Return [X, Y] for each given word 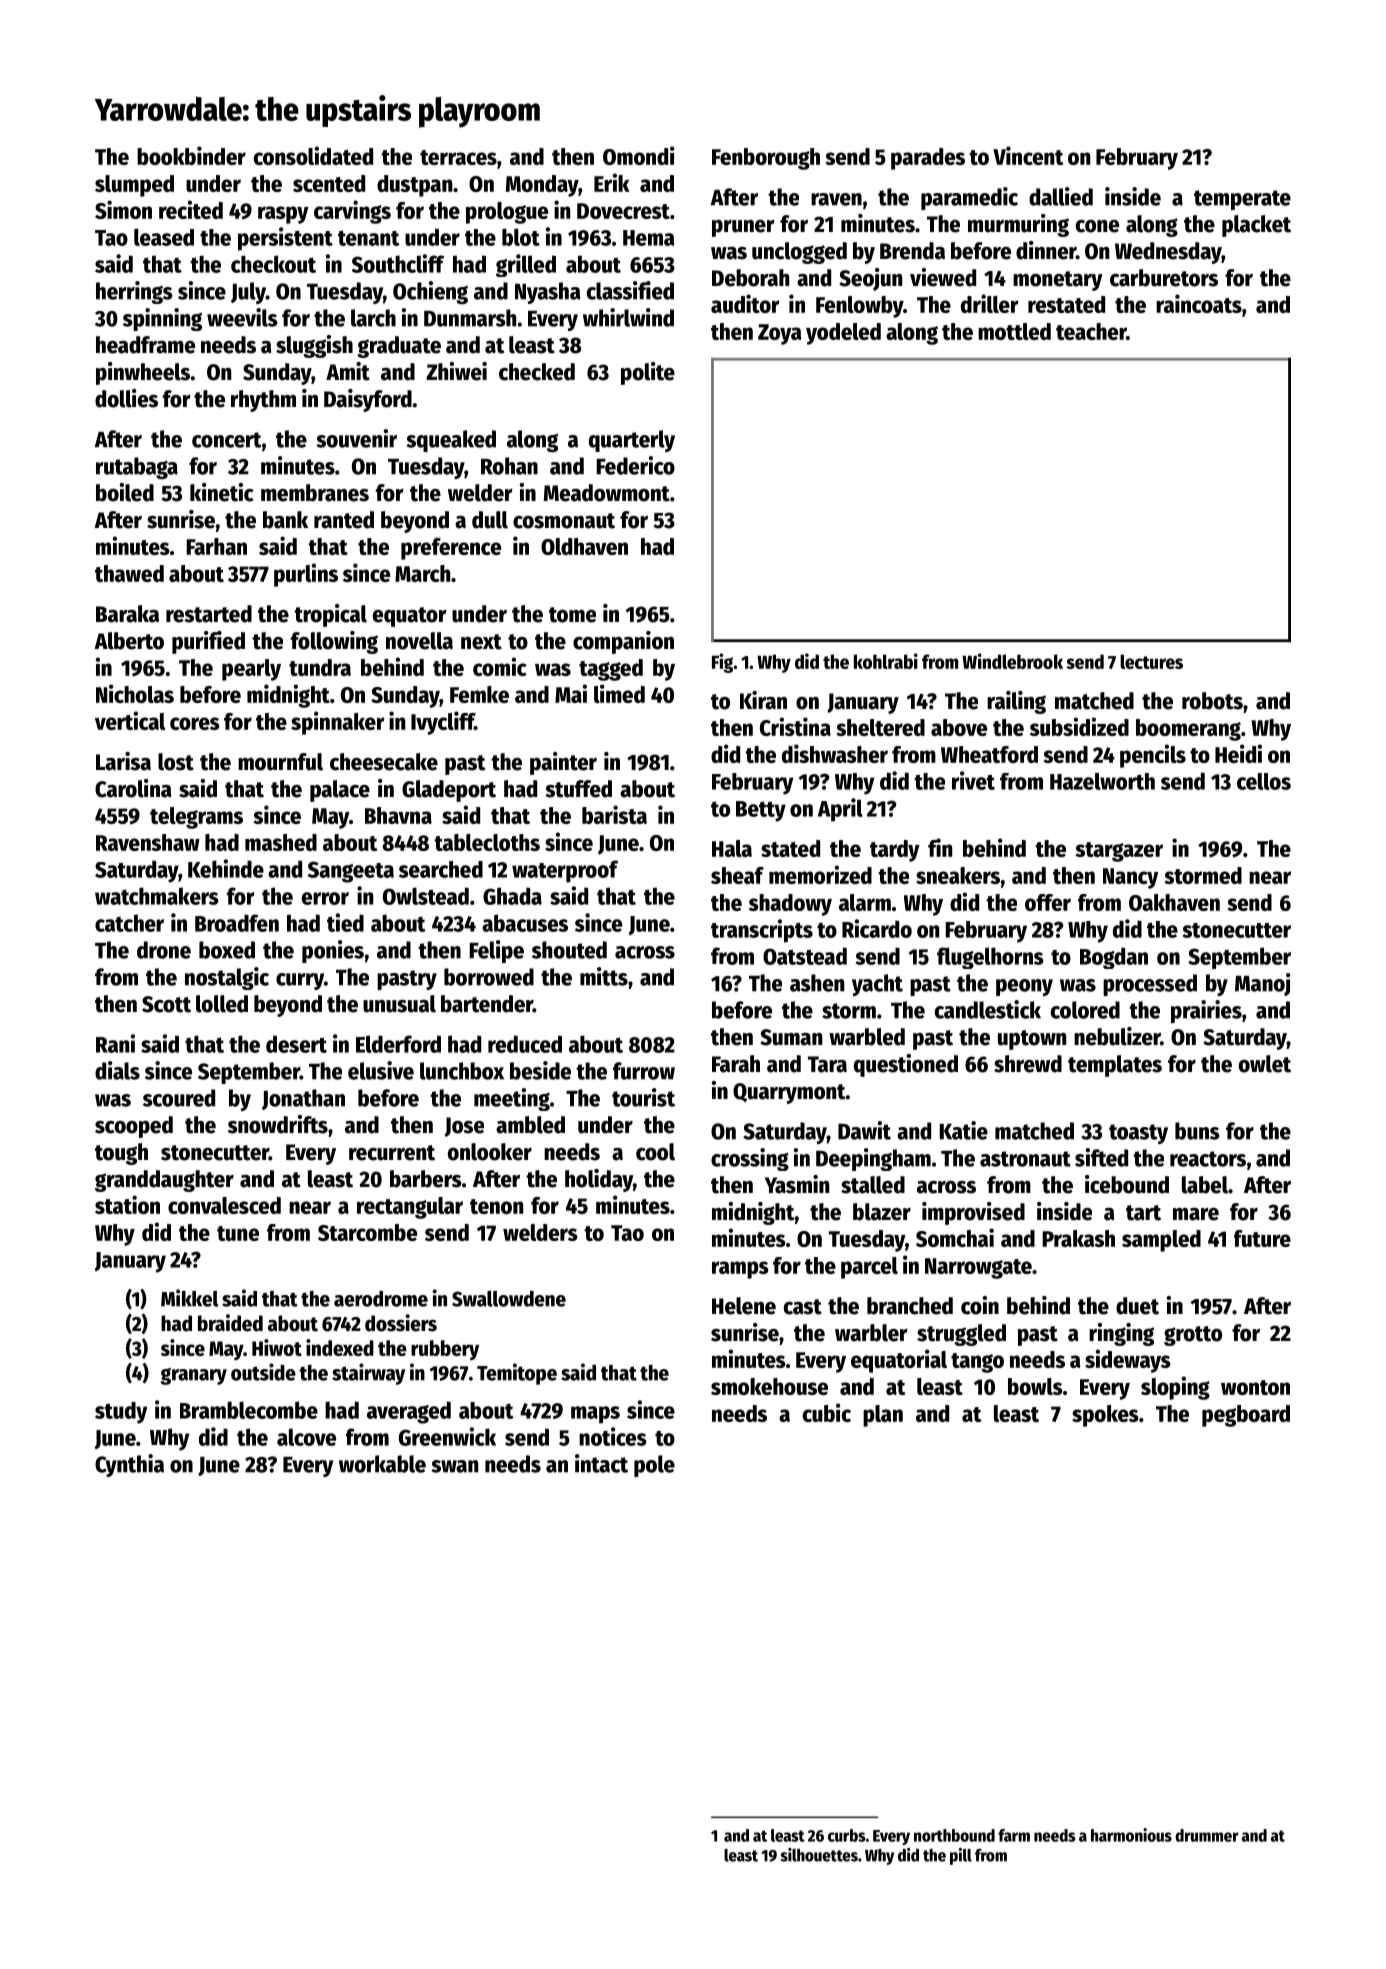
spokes [1105, 1416]
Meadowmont [606, 493]
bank [285, 520]
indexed [340, 1347]
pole [654, 1466]
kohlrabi [886, 661]
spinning [162, 319]
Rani [115, 1043]
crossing [750, 1159]
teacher [1091, 331]
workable [382, 1464]
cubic [827, 1412]
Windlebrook [1012, 661]
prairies [1206, 1011]
